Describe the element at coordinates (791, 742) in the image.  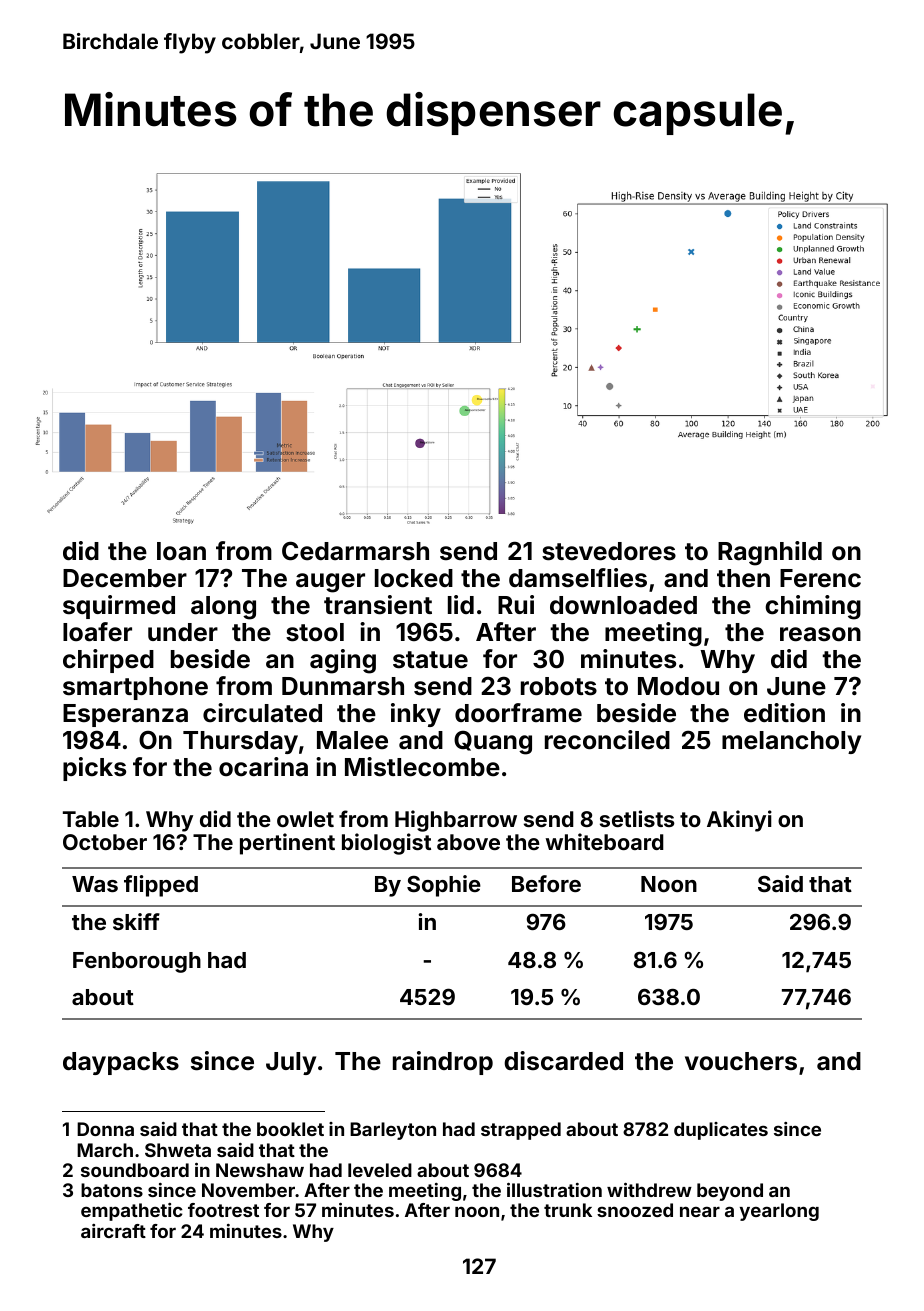
I see `melancholy` at that location.
